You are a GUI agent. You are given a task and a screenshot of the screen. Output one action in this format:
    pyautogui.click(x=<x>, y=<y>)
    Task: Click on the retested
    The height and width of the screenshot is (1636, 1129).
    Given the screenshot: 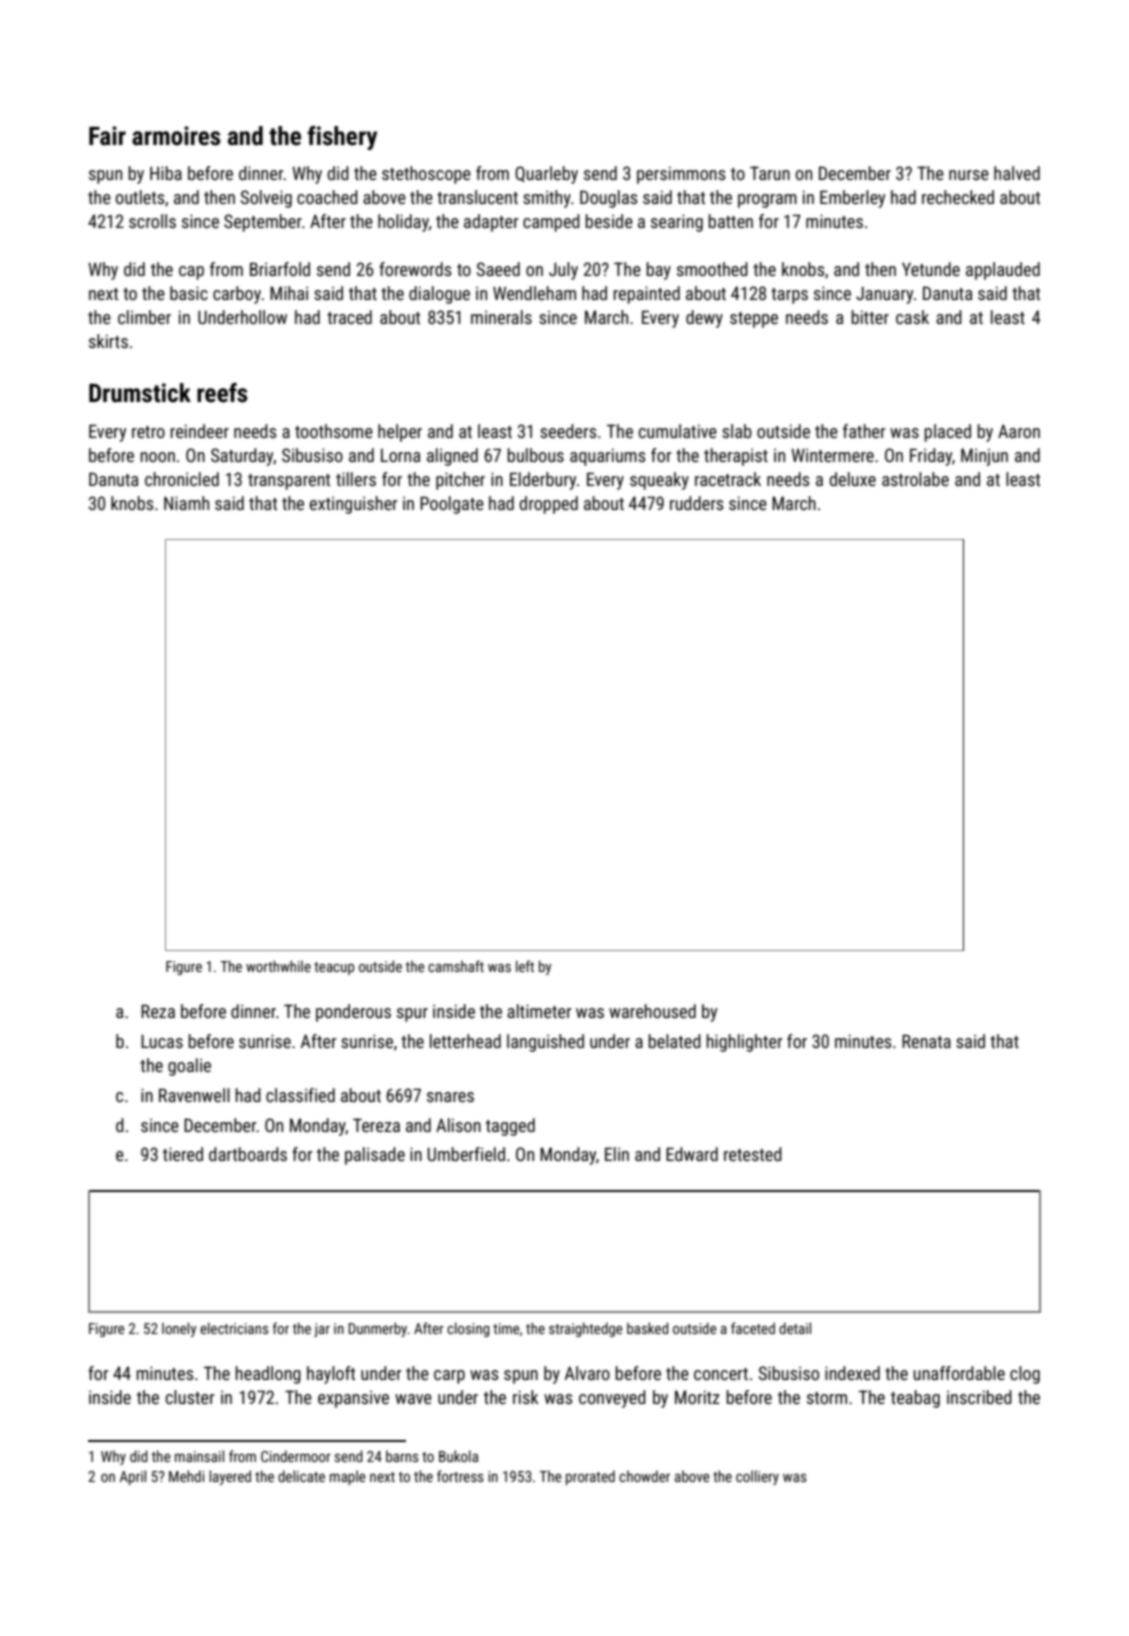 What is the action you would take?
    pyautogui.click(x=753, y=1154)
